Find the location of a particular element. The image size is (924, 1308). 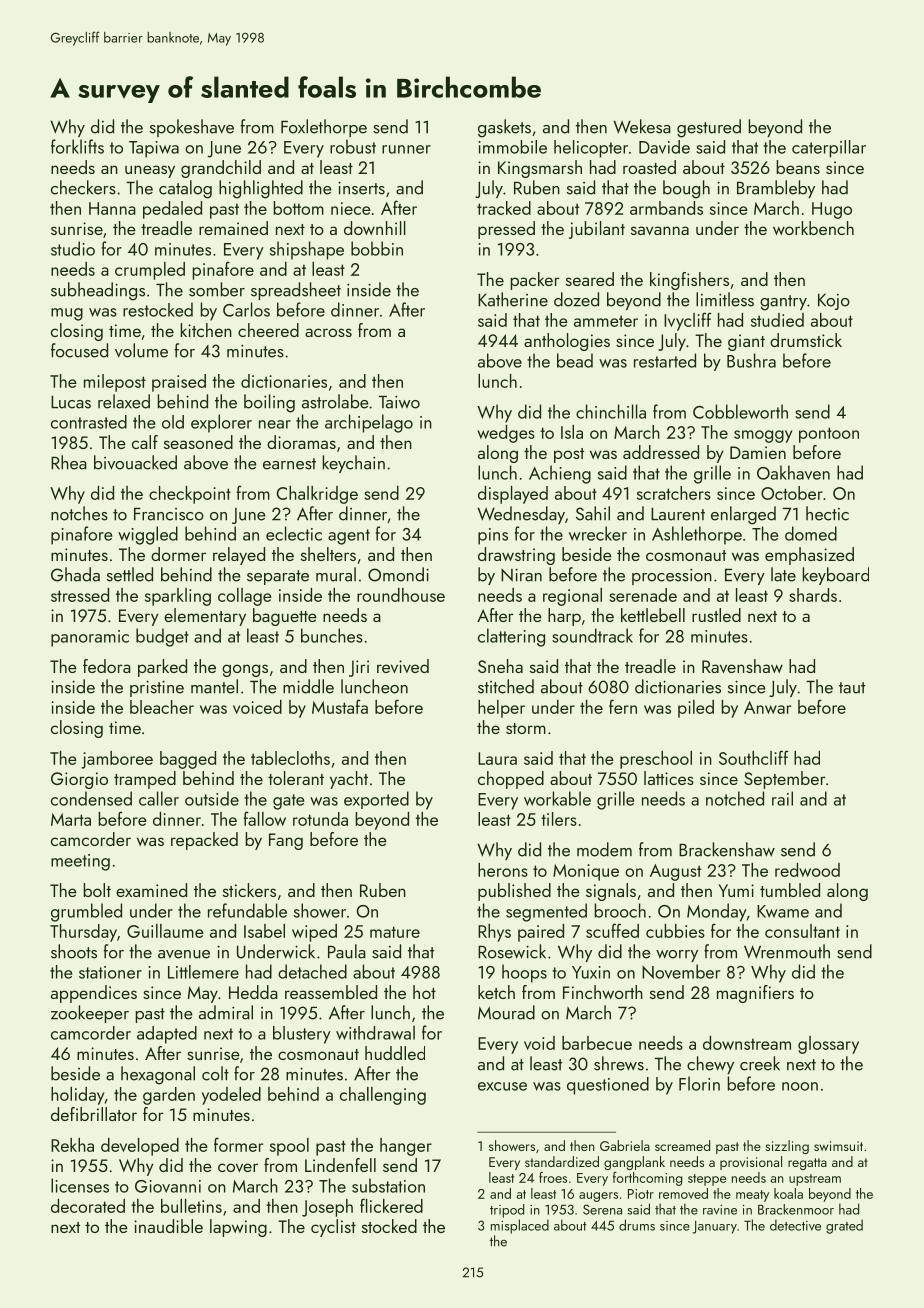

holiday is located at coordinates (77, 1096).
